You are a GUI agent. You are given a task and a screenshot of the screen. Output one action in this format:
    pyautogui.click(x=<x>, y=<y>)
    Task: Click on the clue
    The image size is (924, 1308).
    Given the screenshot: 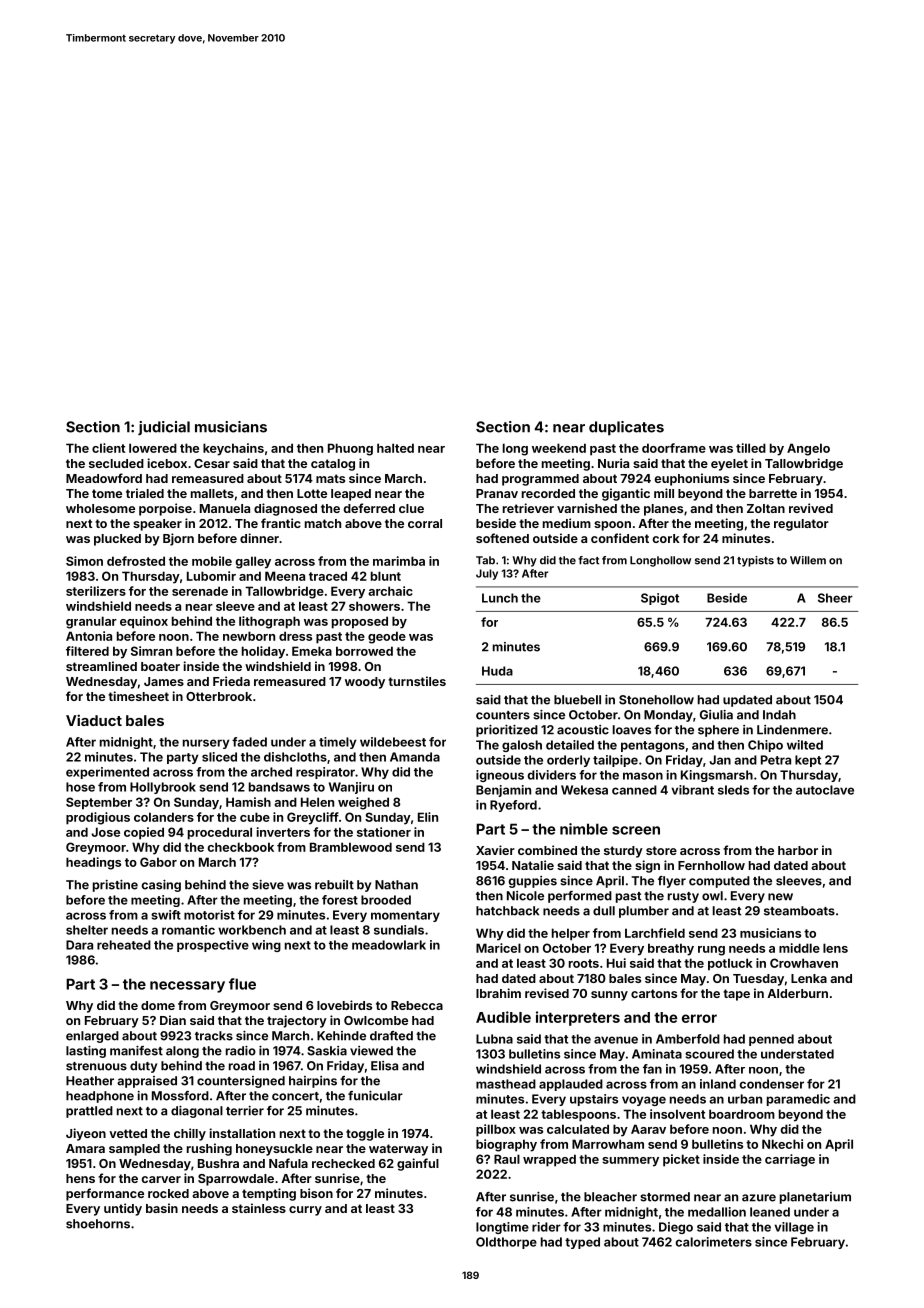 What is the action you would take?
    pyautogui.click(x=411, y=508)
